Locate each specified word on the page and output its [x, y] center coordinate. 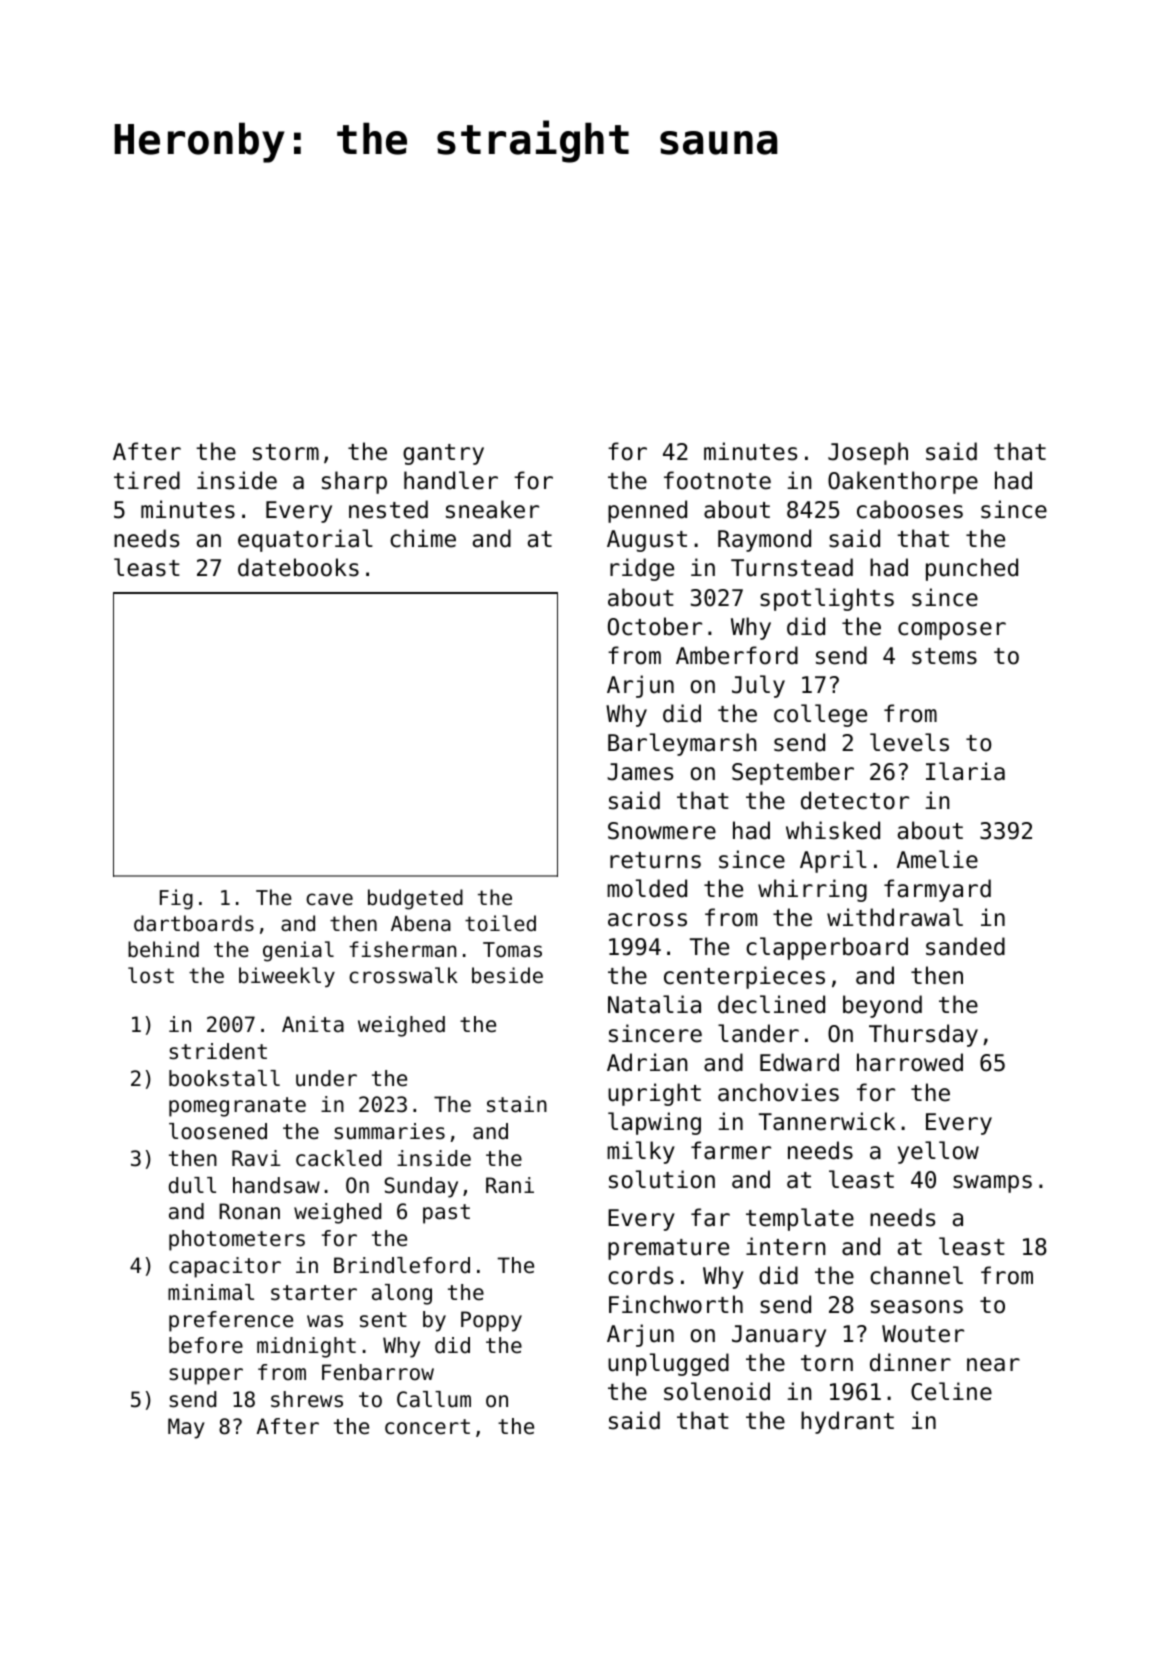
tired [147, 480]
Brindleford [402, 1265]
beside [507, 975]
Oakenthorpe [903, 482]
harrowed [910, 1062]
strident [218, 1051]
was [325, 1321]
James [640, 772]
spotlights [827, 599]
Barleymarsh [682, 744]
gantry [443, 454]
